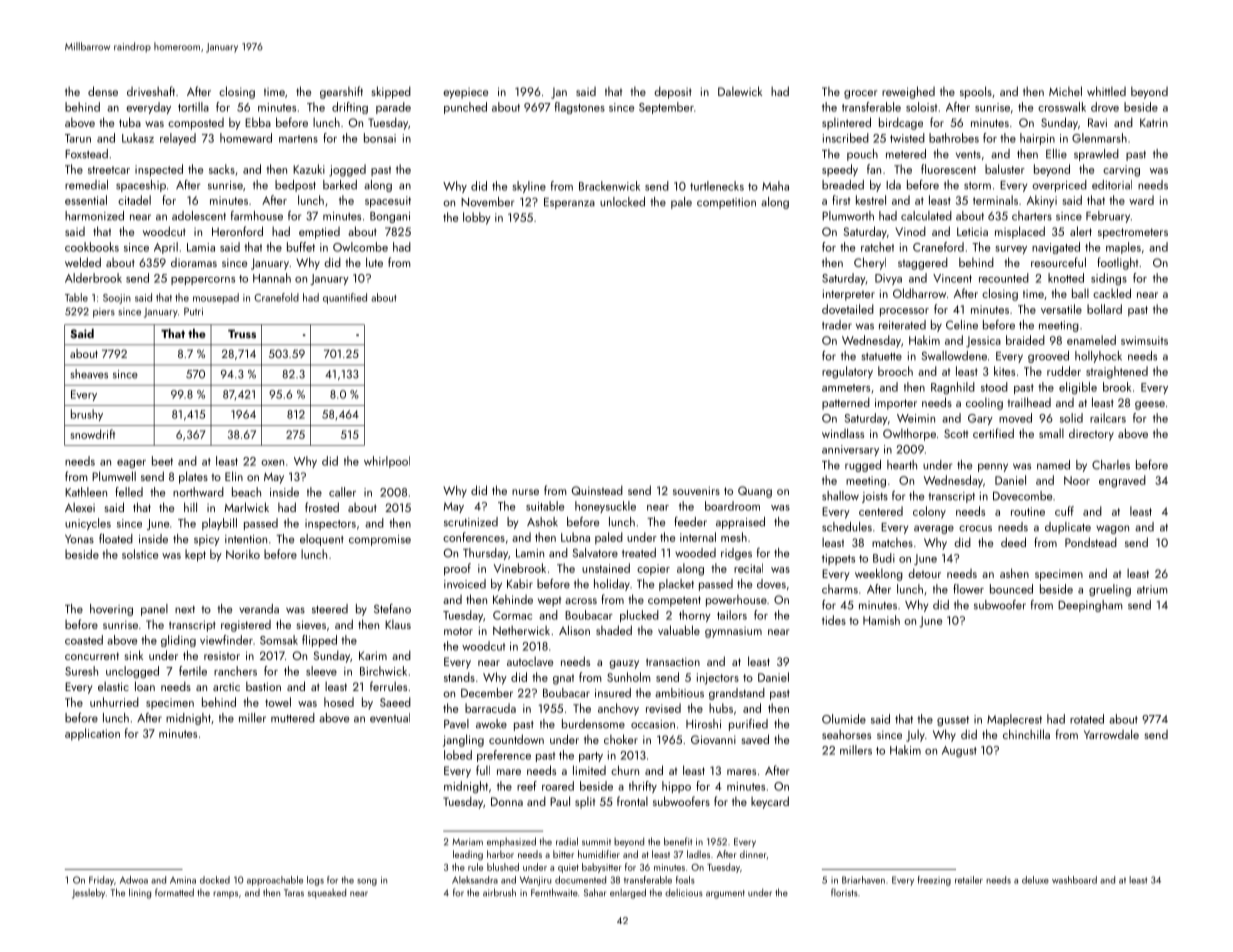 This page has height=952, width=1233. I want to click on Klaus, so click(398, 624).
